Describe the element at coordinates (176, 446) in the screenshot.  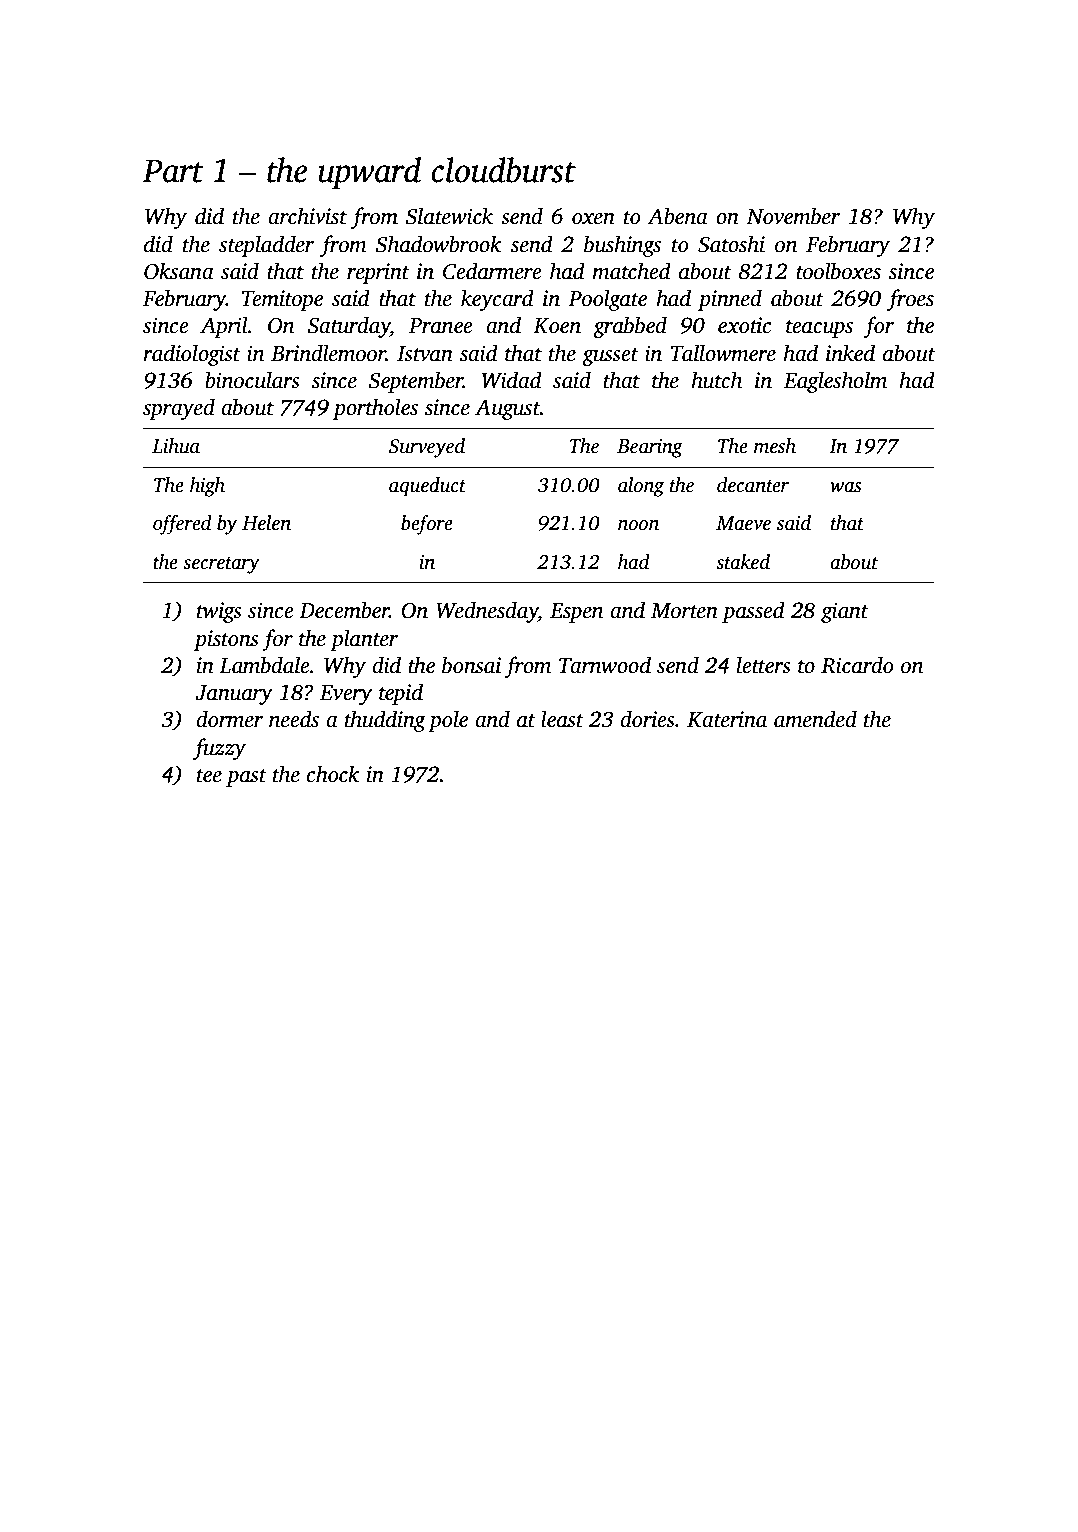
I see `Lihua` at that location.
